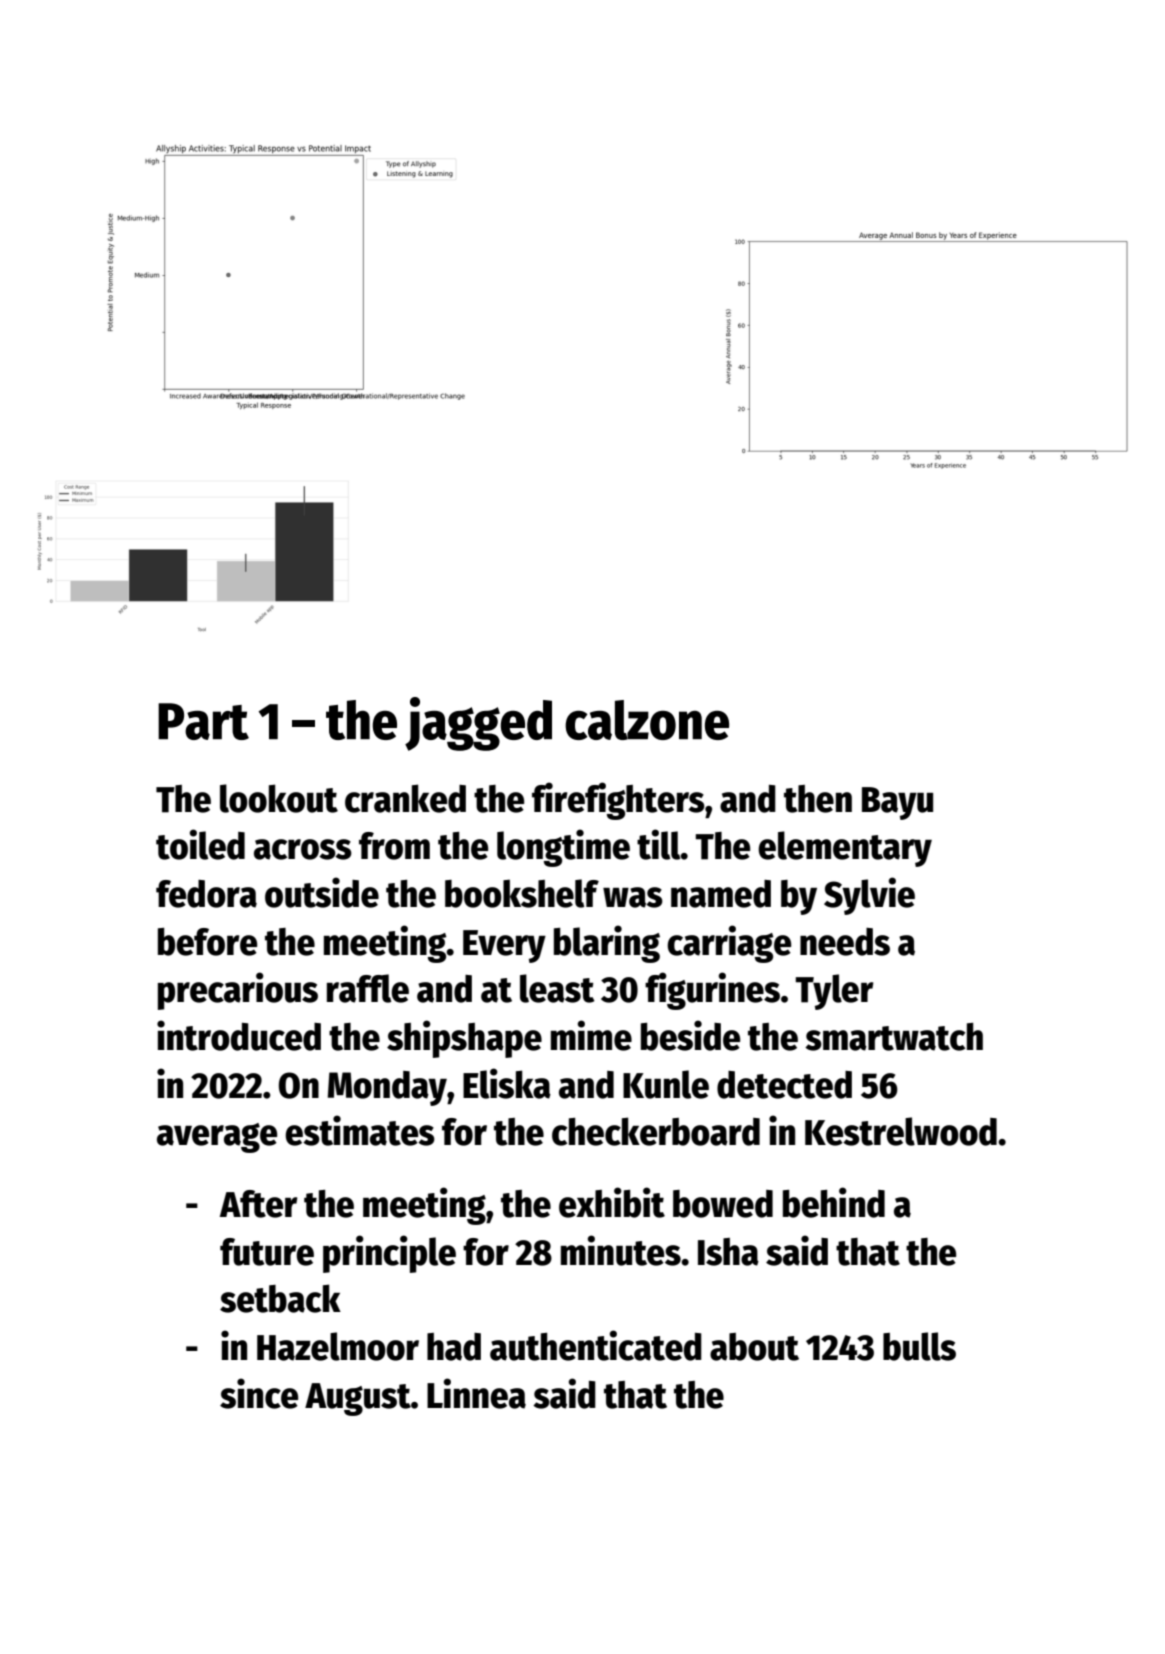 This screenshot has width=1165, height=1654. What do you see at coordinates (476, 1393) in the screenshot?
I see `Linnea` at bounding box center [476, 1393].
